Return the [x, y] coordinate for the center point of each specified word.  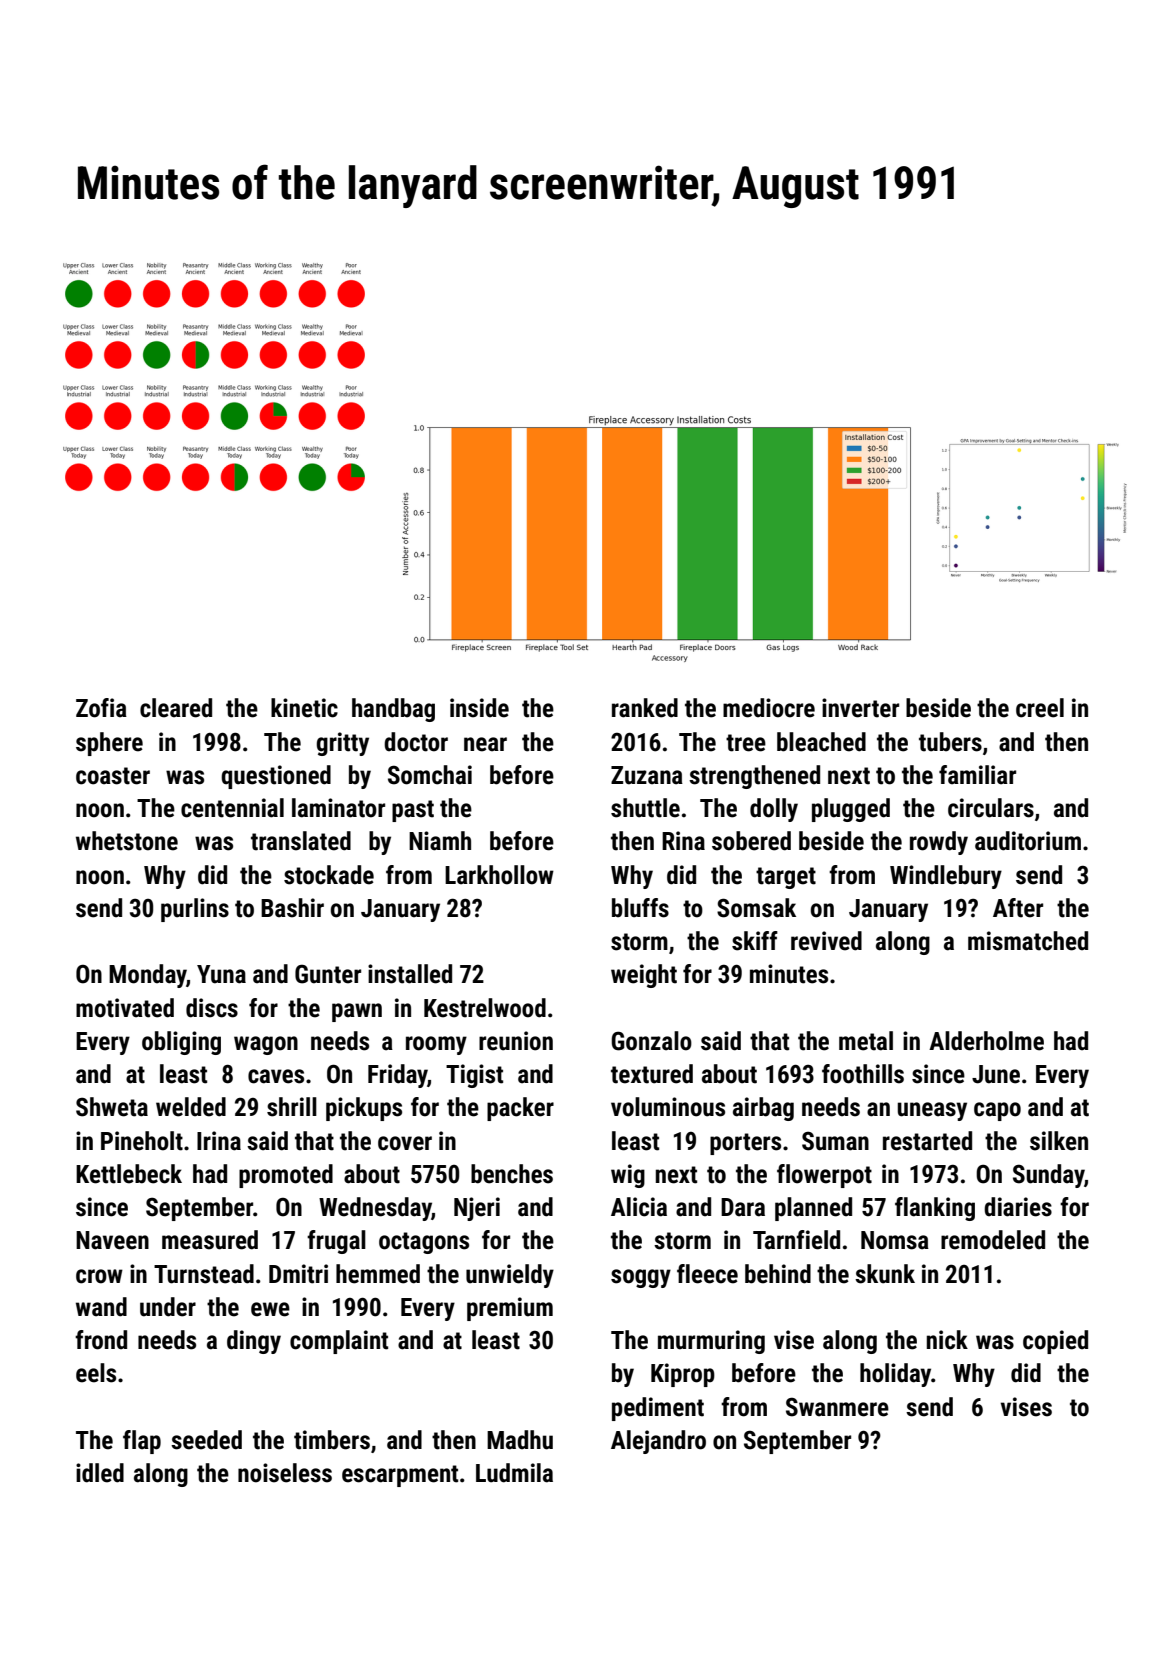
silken [1059, 1141]
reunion [516, 1041]
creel [1040, 708]
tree [746, 743]
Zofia [101, 708]
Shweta [112, 1107]
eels [96, 1373]
